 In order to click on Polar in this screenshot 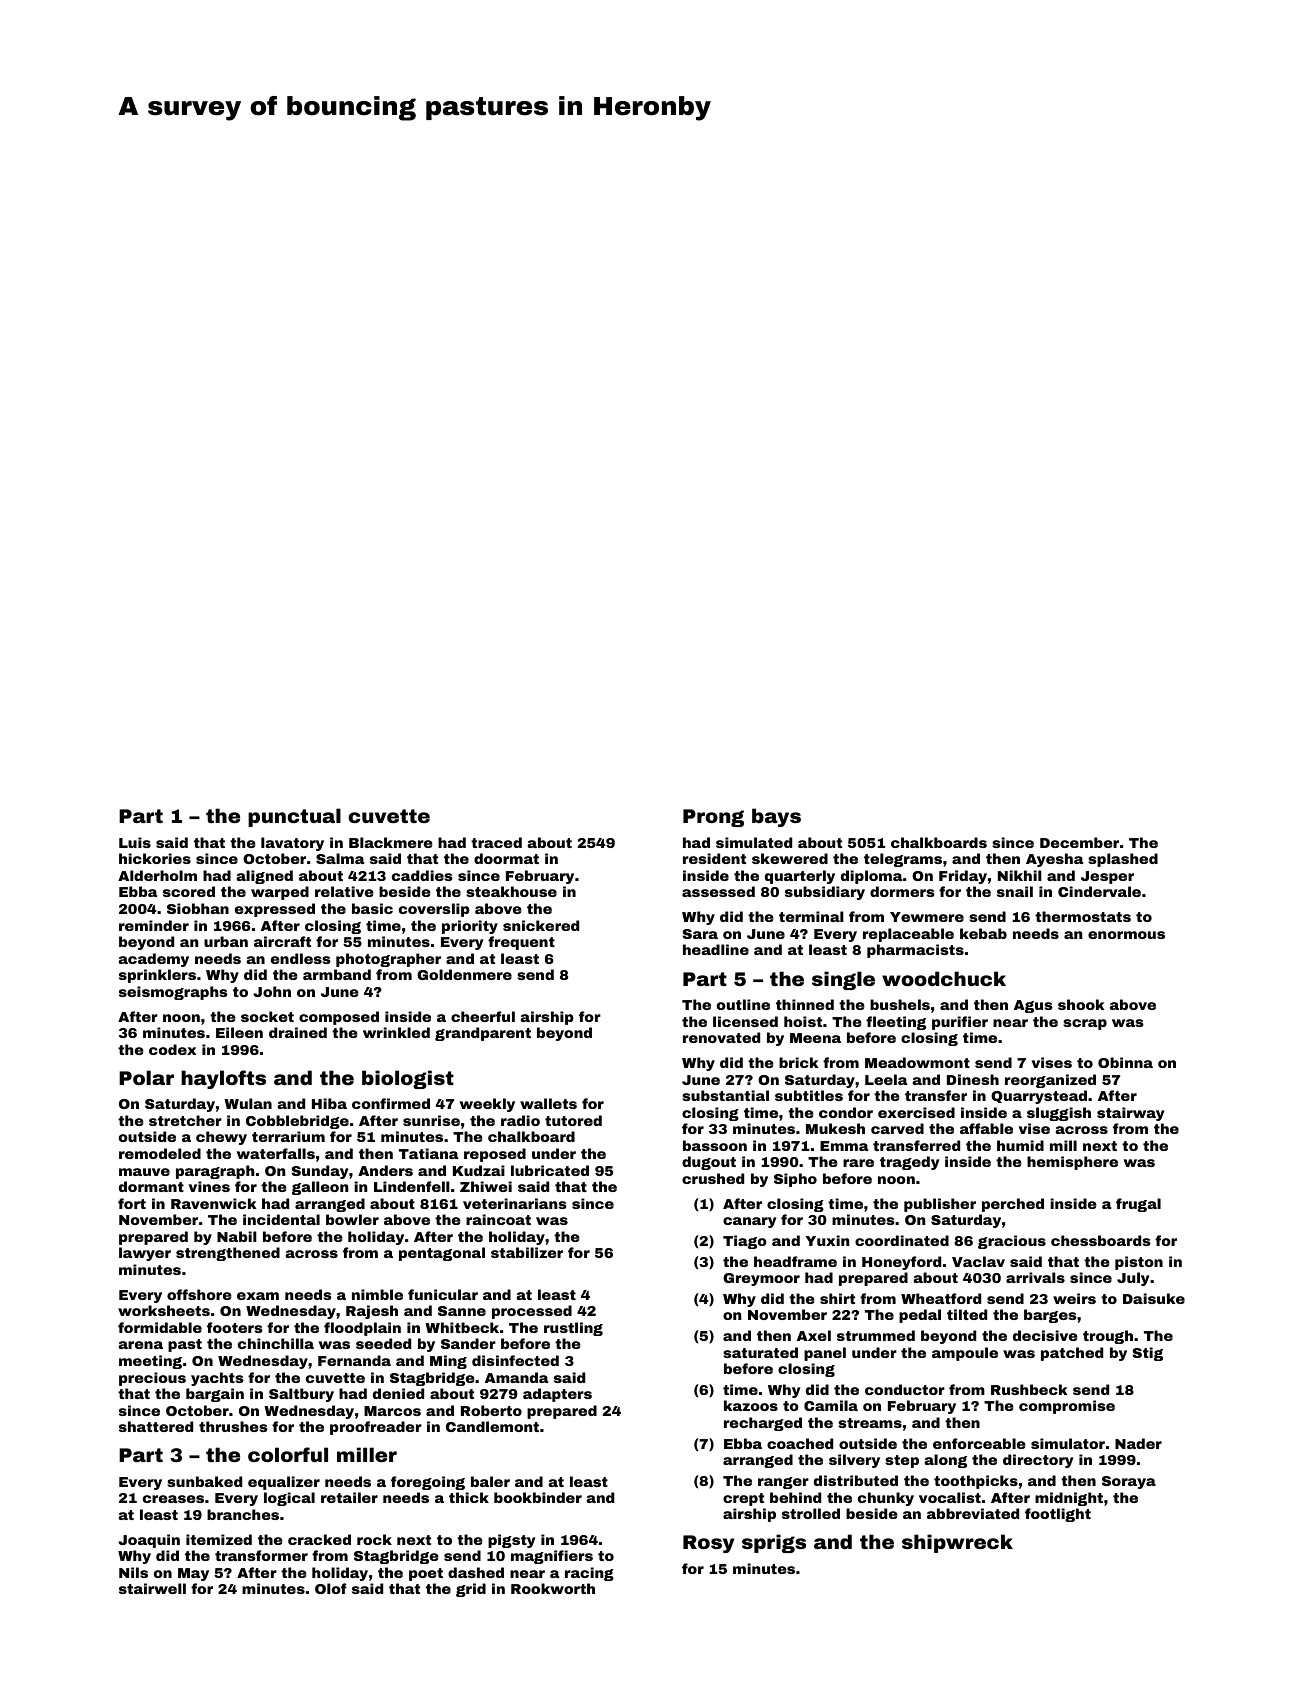, I will do `click(146, 1077)`.
